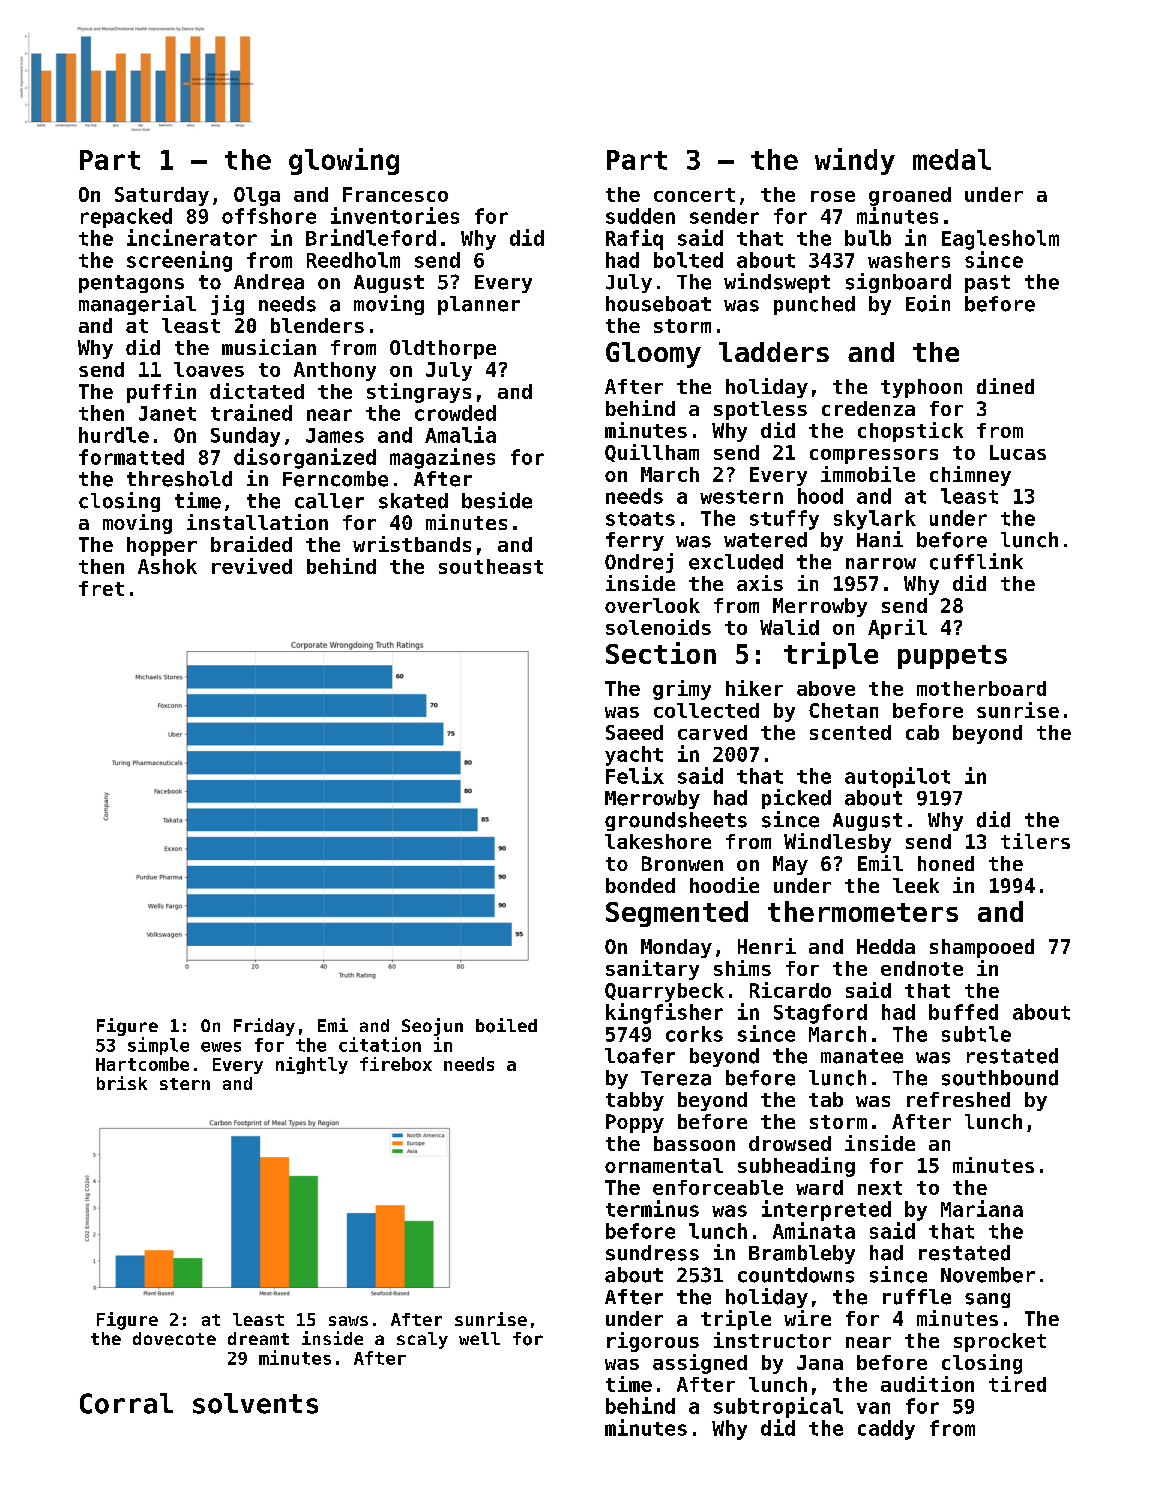 Image resolution: width=1160 pixels, height=1501 pixels. Describe the element at coordinates (976, 561) in the document. I see `cufflink` at that location.
